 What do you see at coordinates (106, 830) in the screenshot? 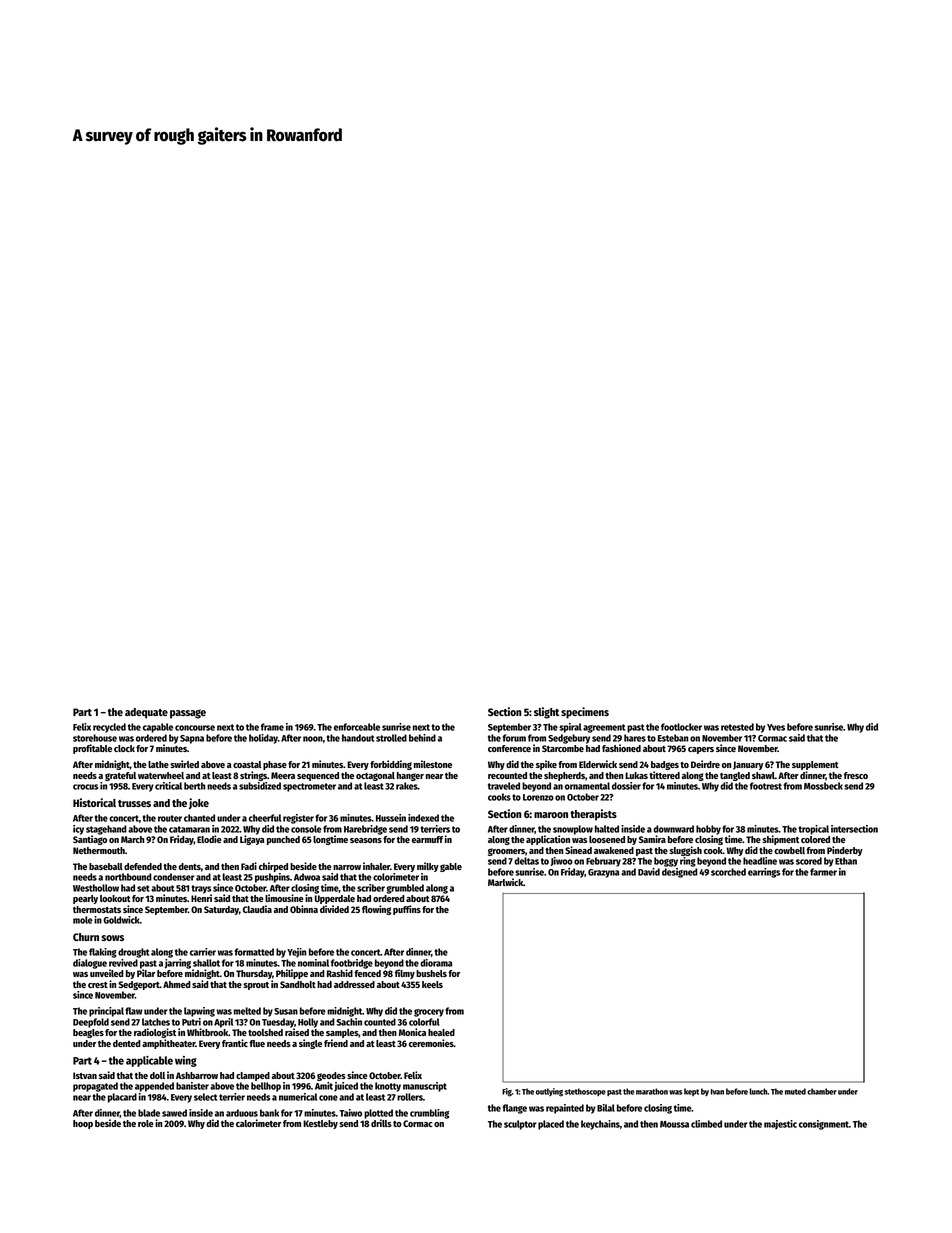
I see `stagehand` at bounding box center [106, 830].
